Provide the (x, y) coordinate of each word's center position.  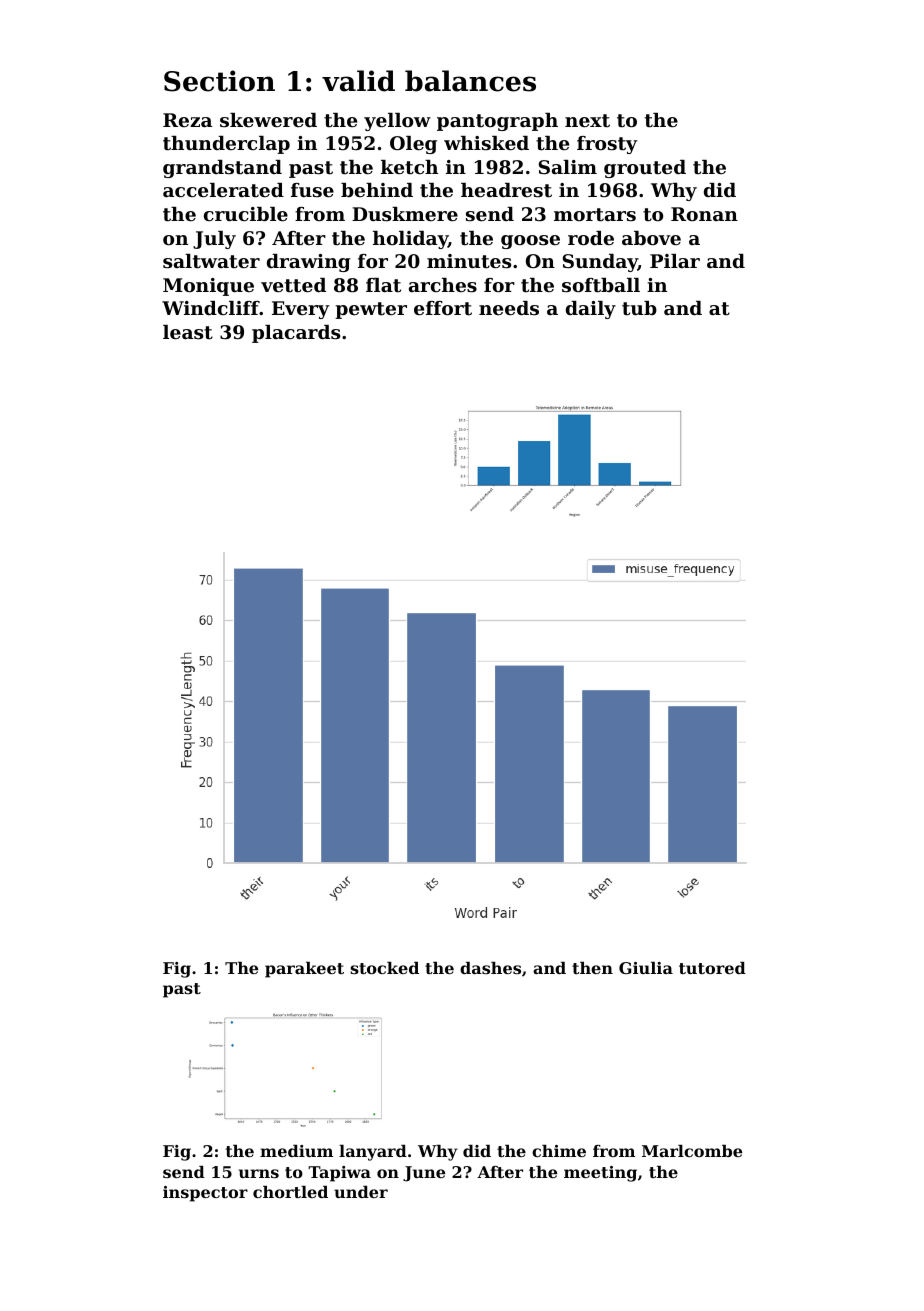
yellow (397, 122)
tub (639, 308)
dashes (490, 968)
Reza (187, 120)
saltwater (211, 261)
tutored (712, 968)
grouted (645, 169)
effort (443, 308)
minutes (469, 261)
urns (259, 1173)
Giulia (646, 968)
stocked (384, 968)
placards (296, 334)
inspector (205, 1194)
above (651, 238)
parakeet (304, 970)
